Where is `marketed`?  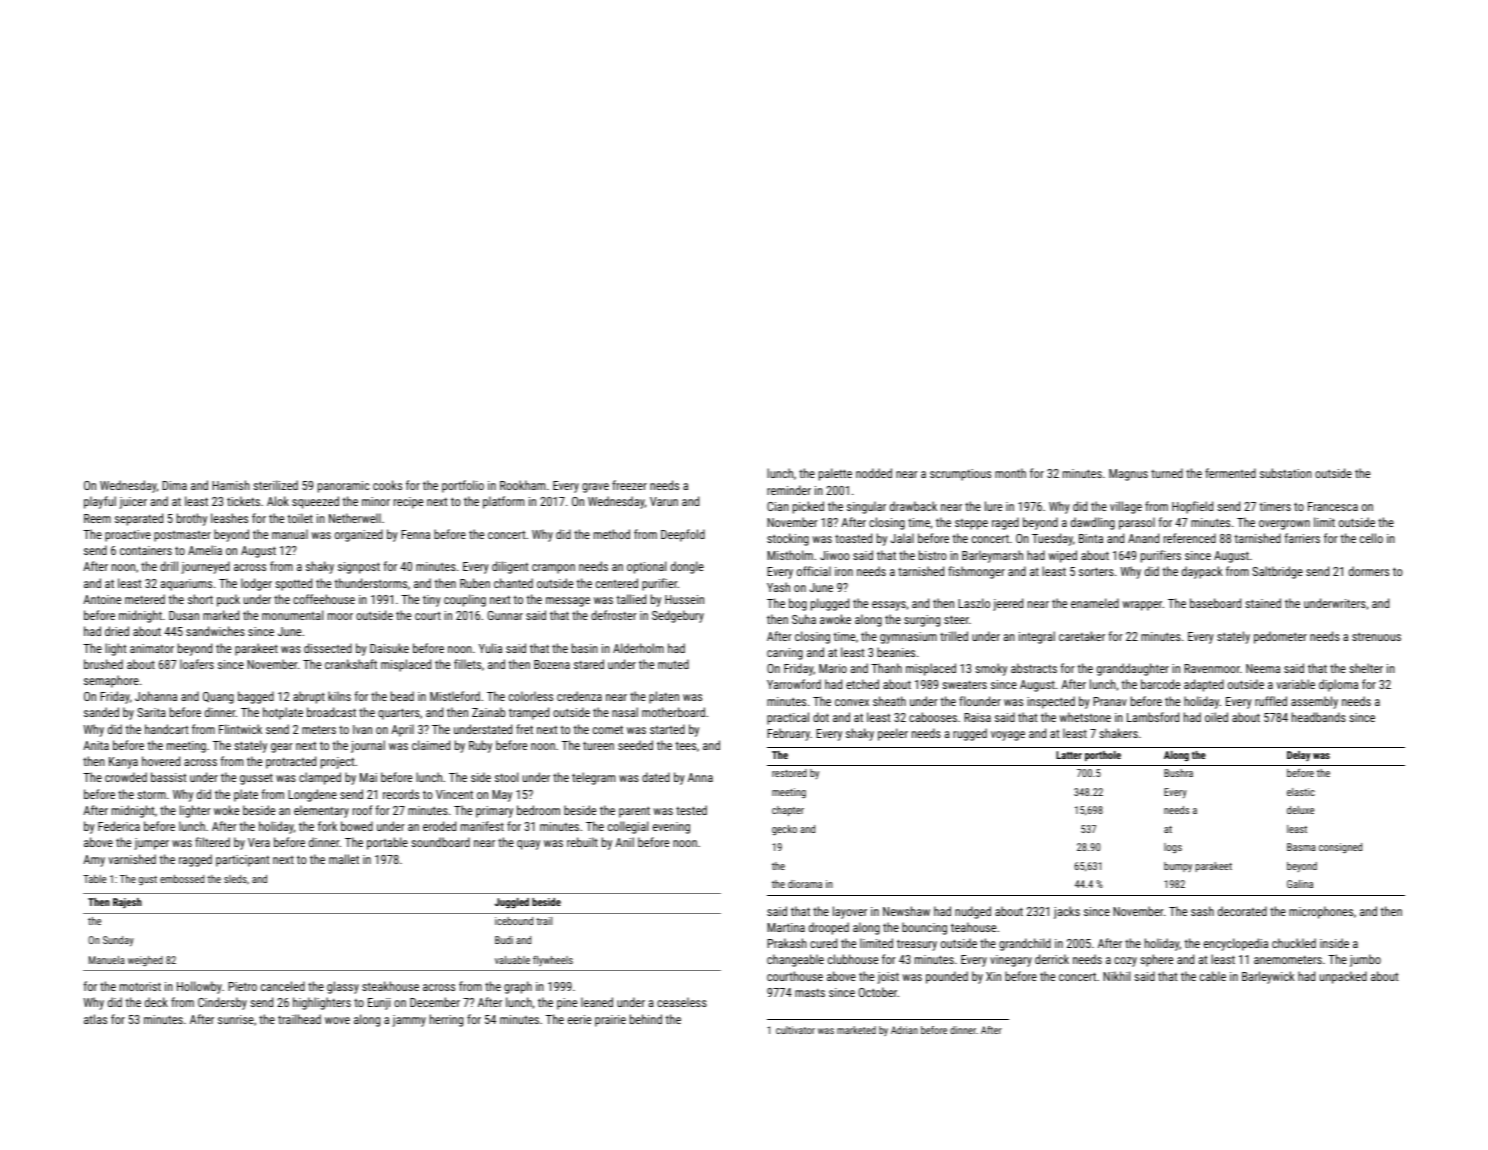 marketed is located at coordinates (856, 1030).
